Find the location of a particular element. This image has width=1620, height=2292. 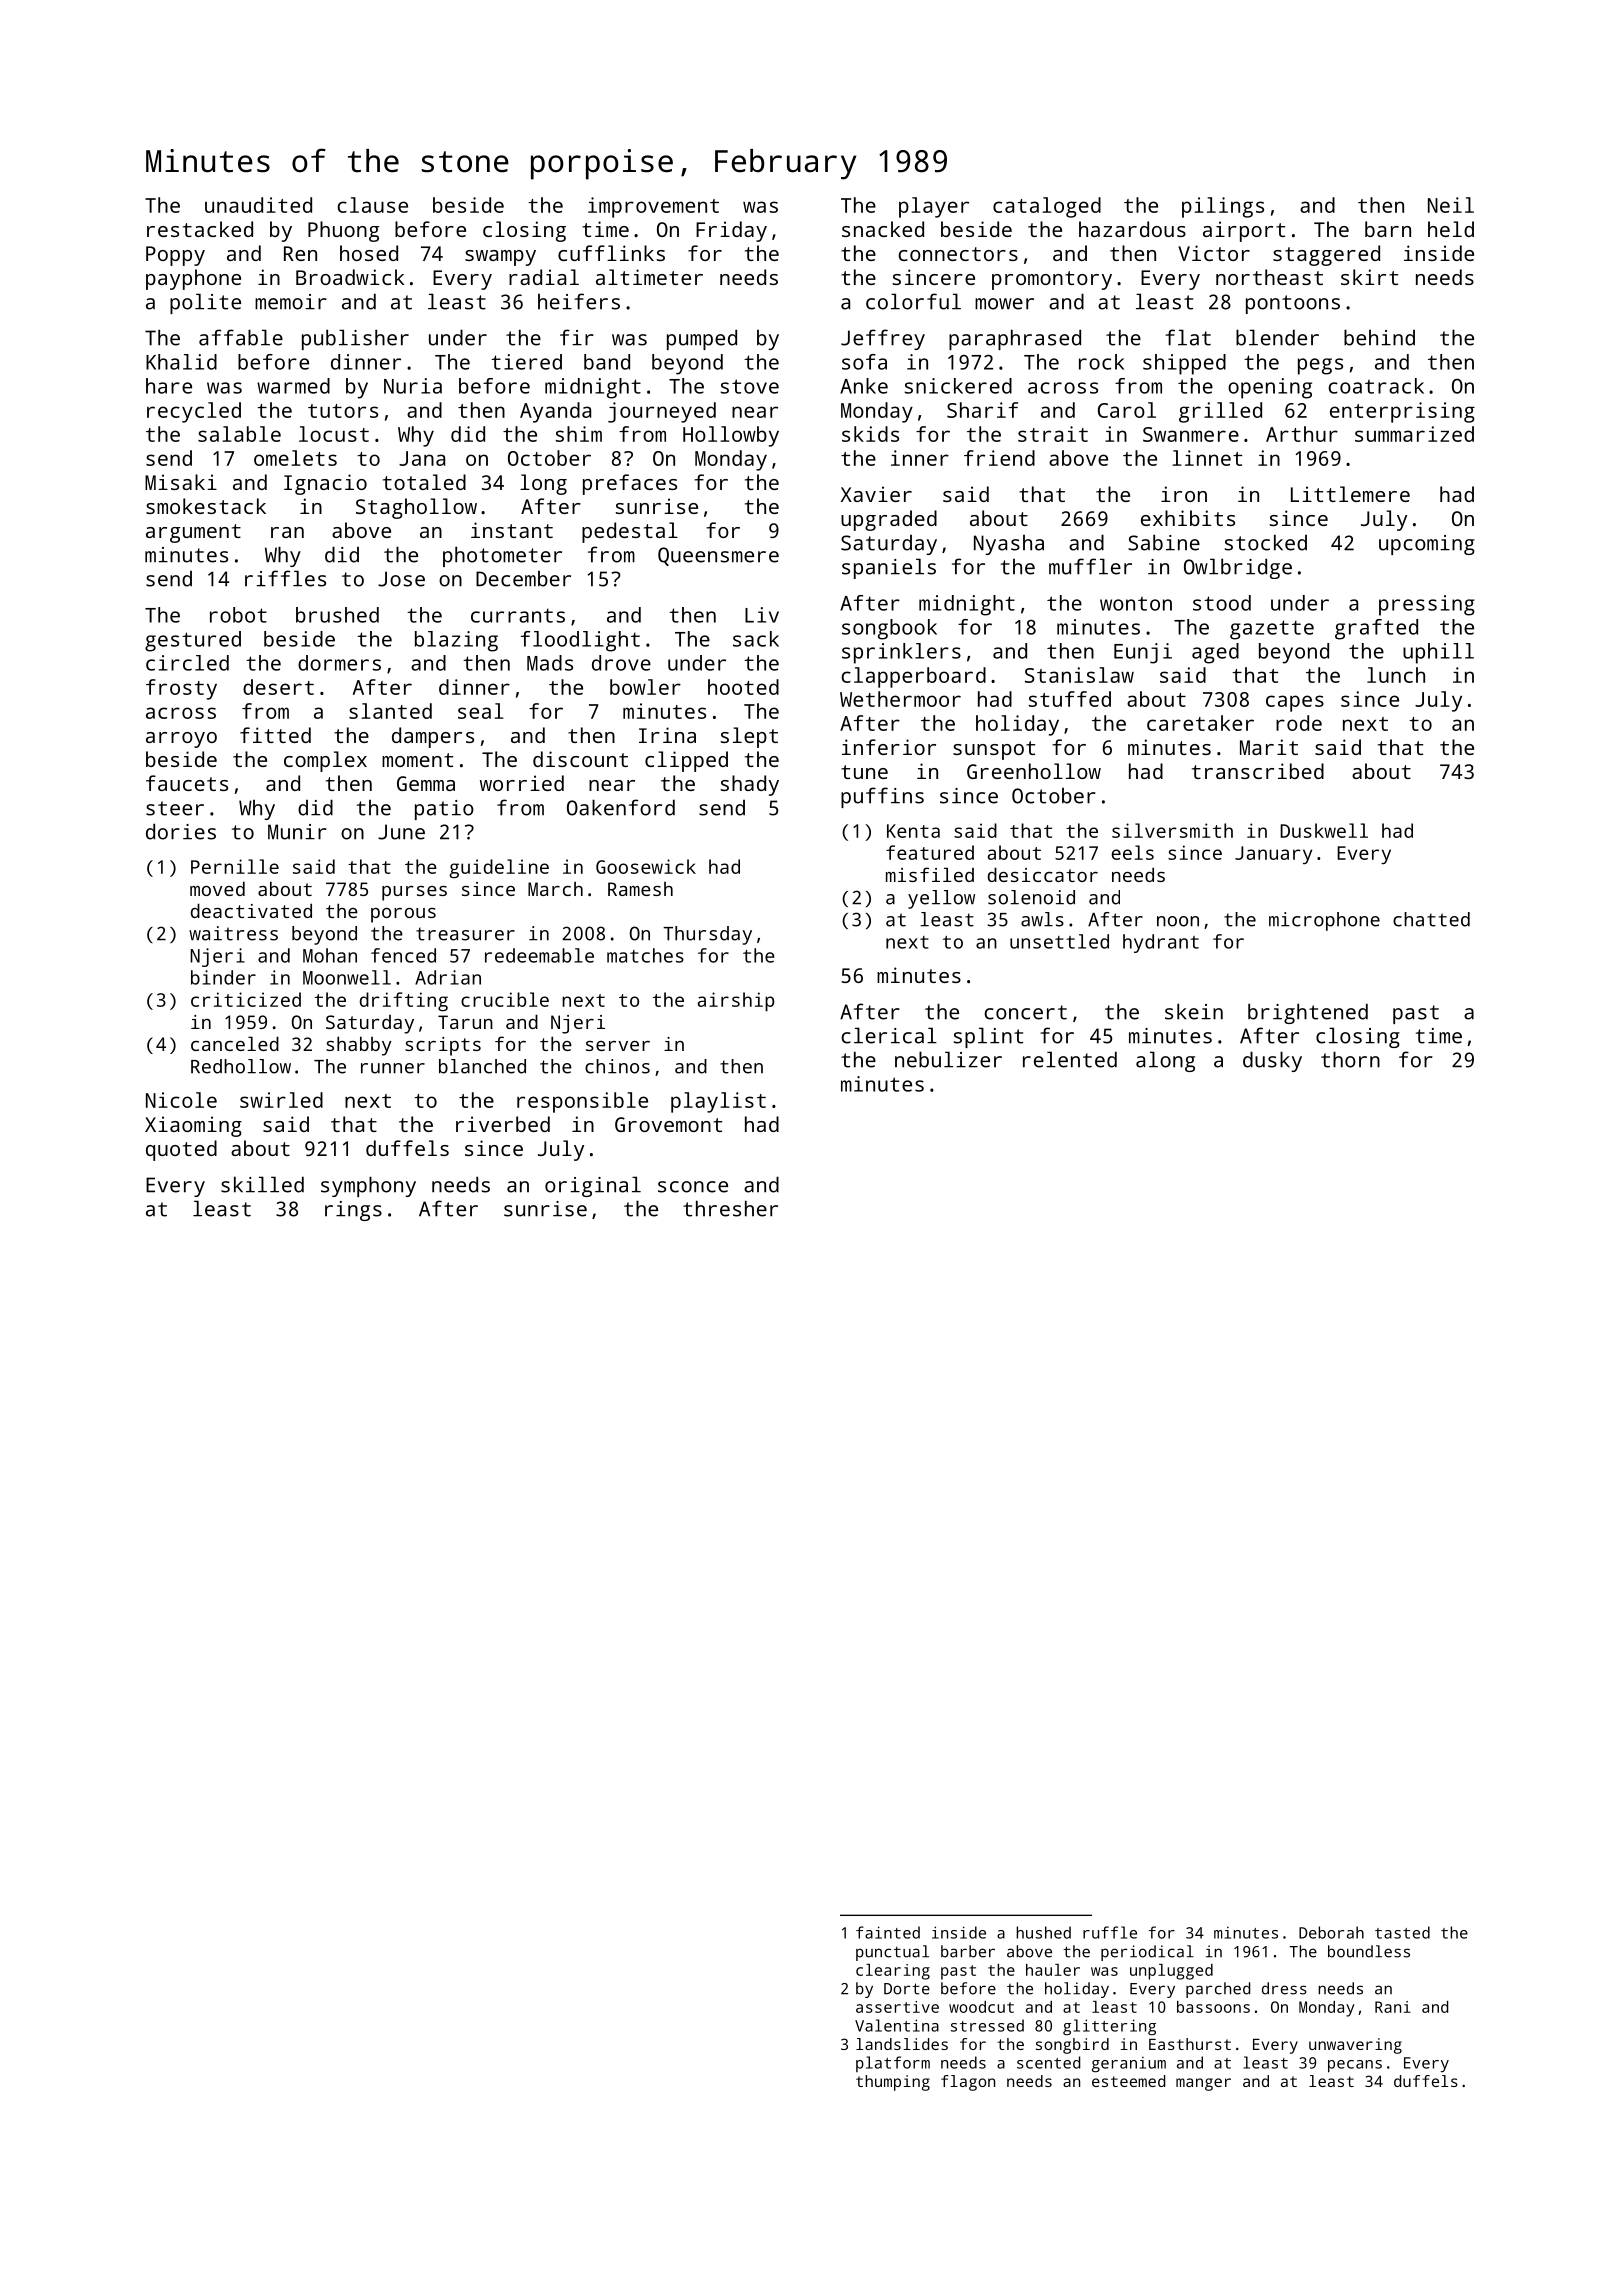

skids is located at coordinates (870, 434).
